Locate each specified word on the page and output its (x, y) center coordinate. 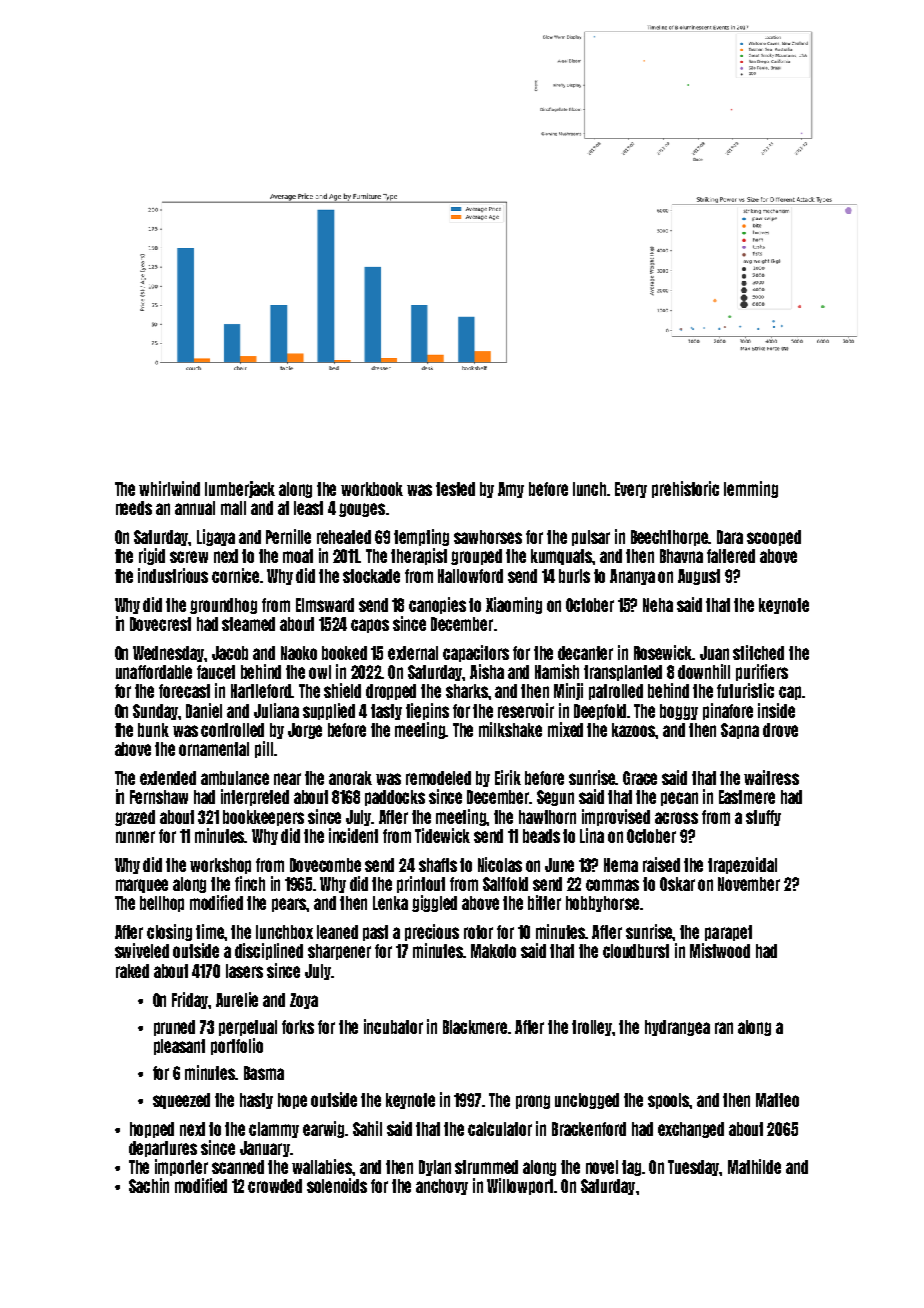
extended (168, 778)
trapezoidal (742, 865)
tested (455, 489)
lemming (751, 489)
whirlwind (169, 488)
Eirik (508, 777)
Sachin (149, 1185)
